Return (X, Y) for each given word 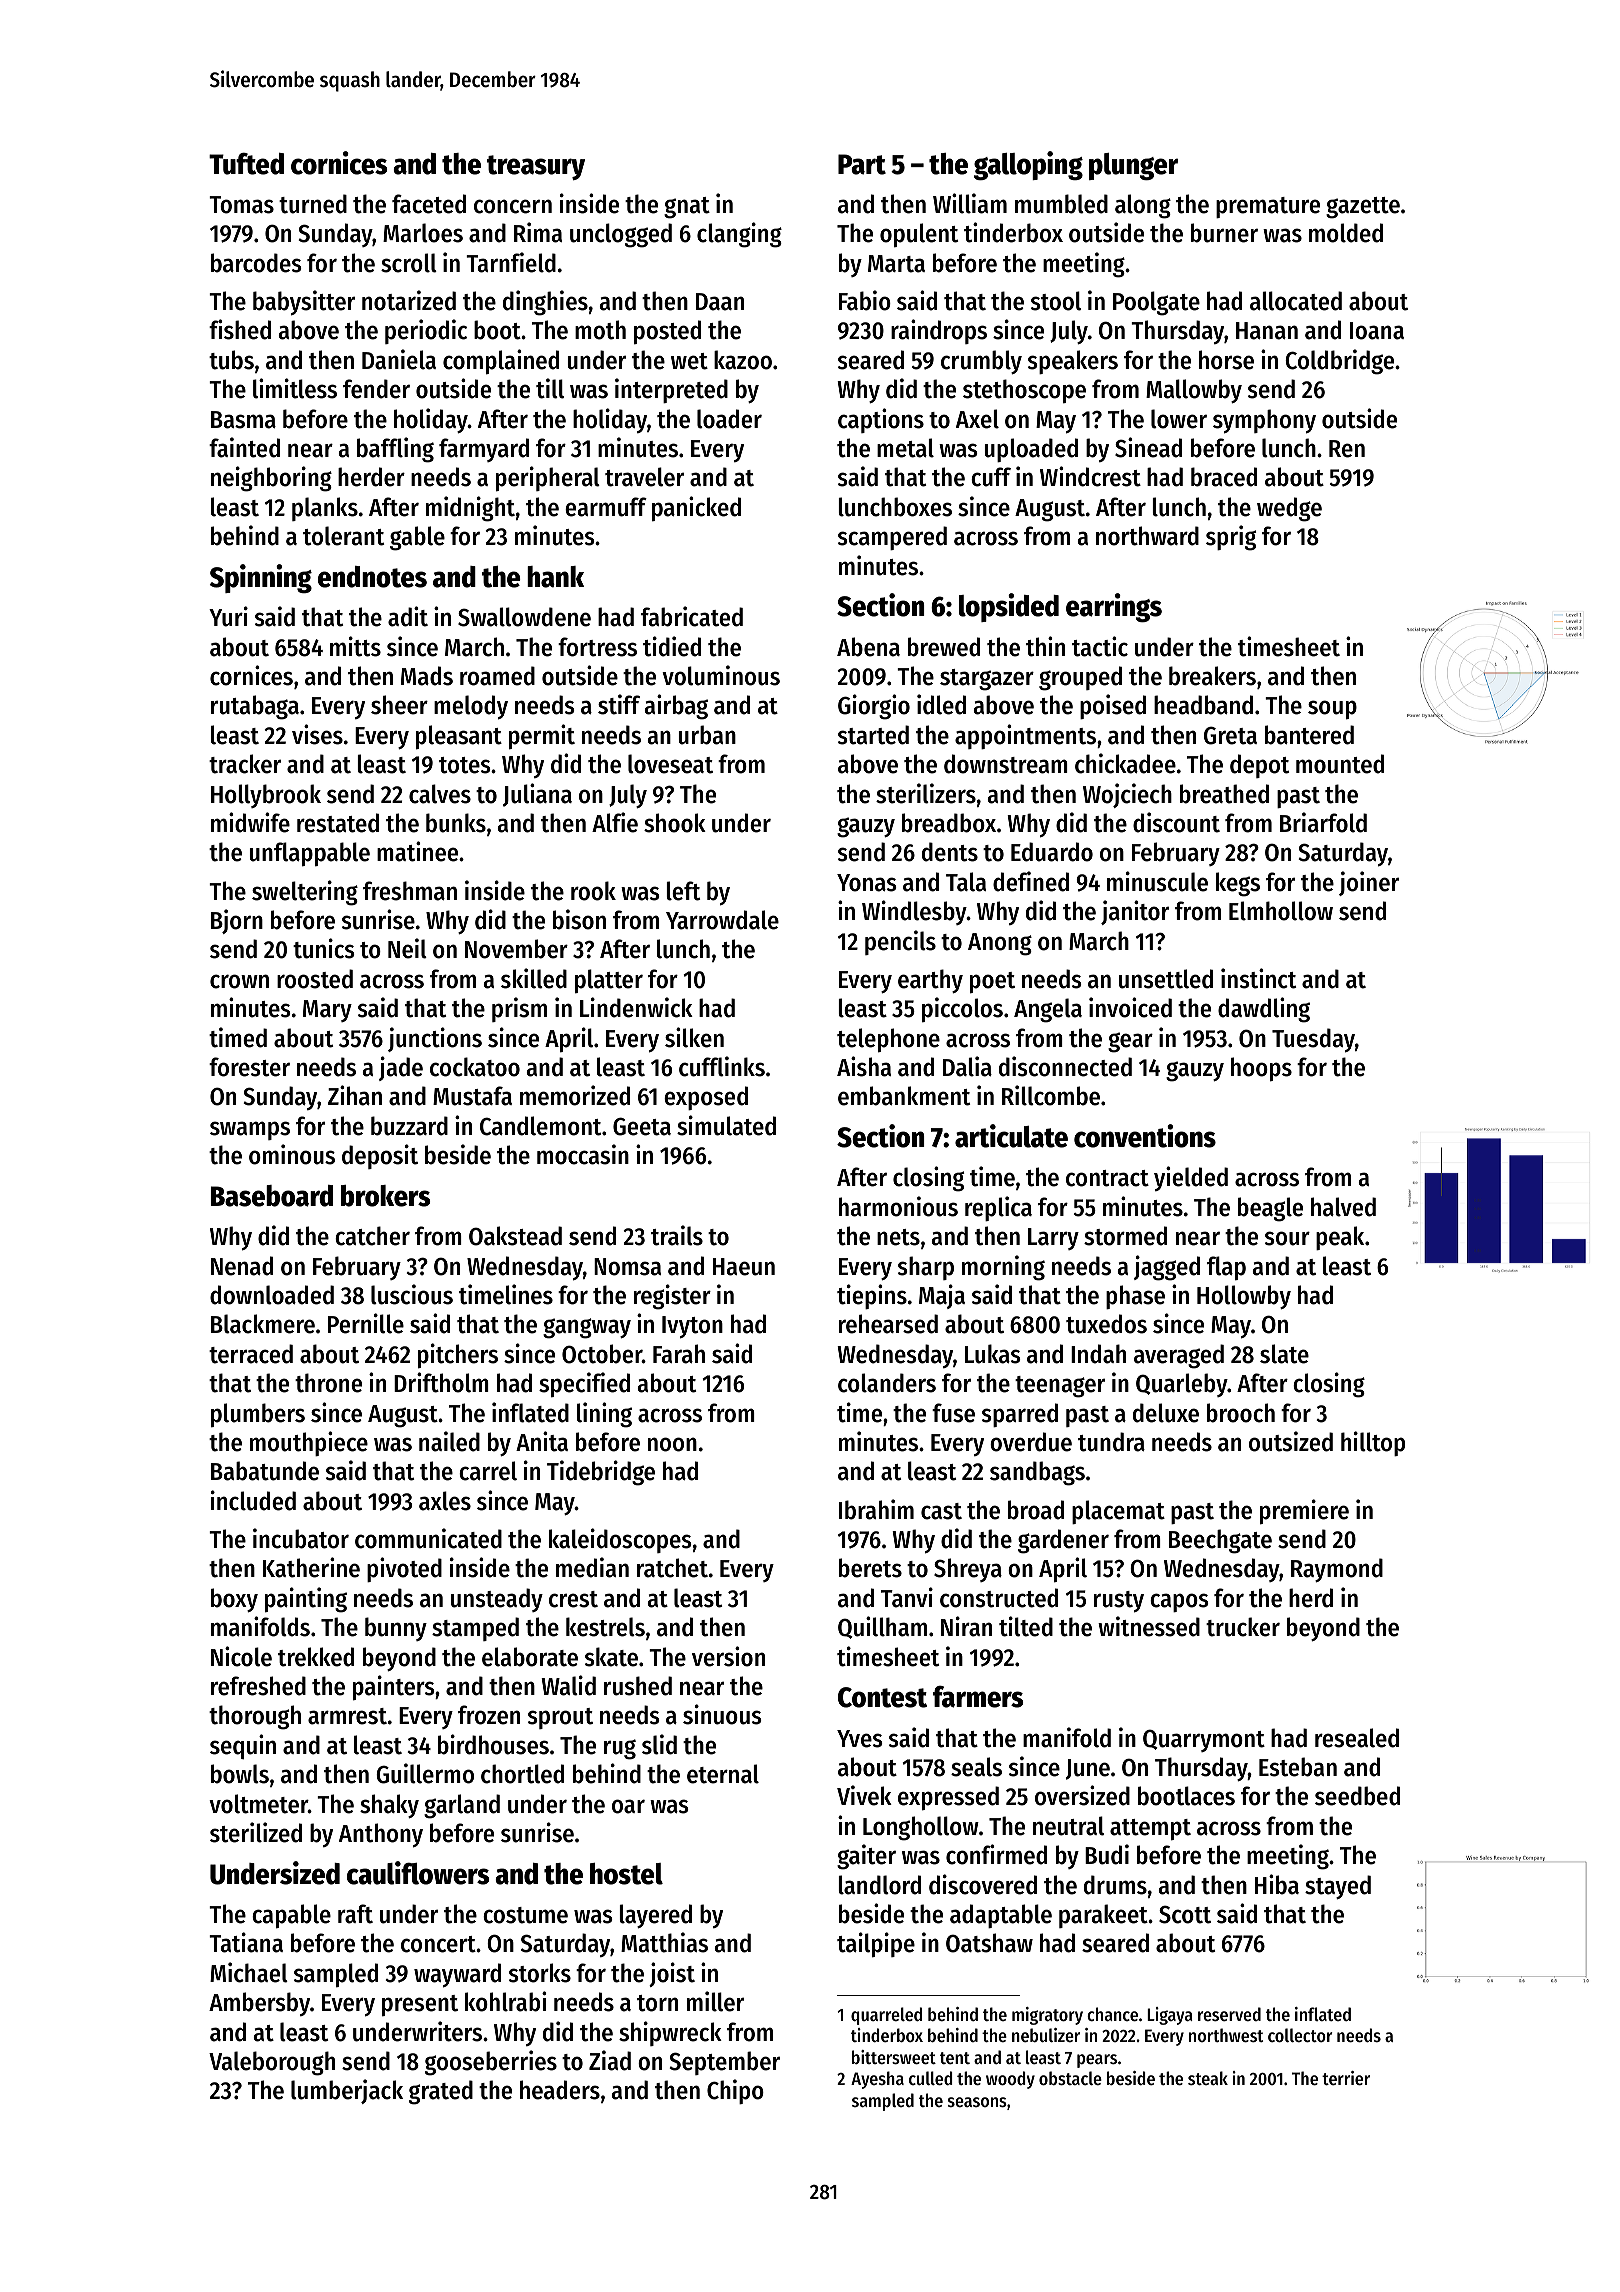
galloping (1028, 165)
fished (240, 329)
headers (560, 2090)
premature (1268, 207)
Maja (942, 1296)
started (873, 735)
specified (584, 1384)
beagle (1270, 1209)
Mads (427, 676)
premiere (1304, 1511)
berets (870, 1568)
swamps (250, 1130)
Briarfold (1323, 822)
